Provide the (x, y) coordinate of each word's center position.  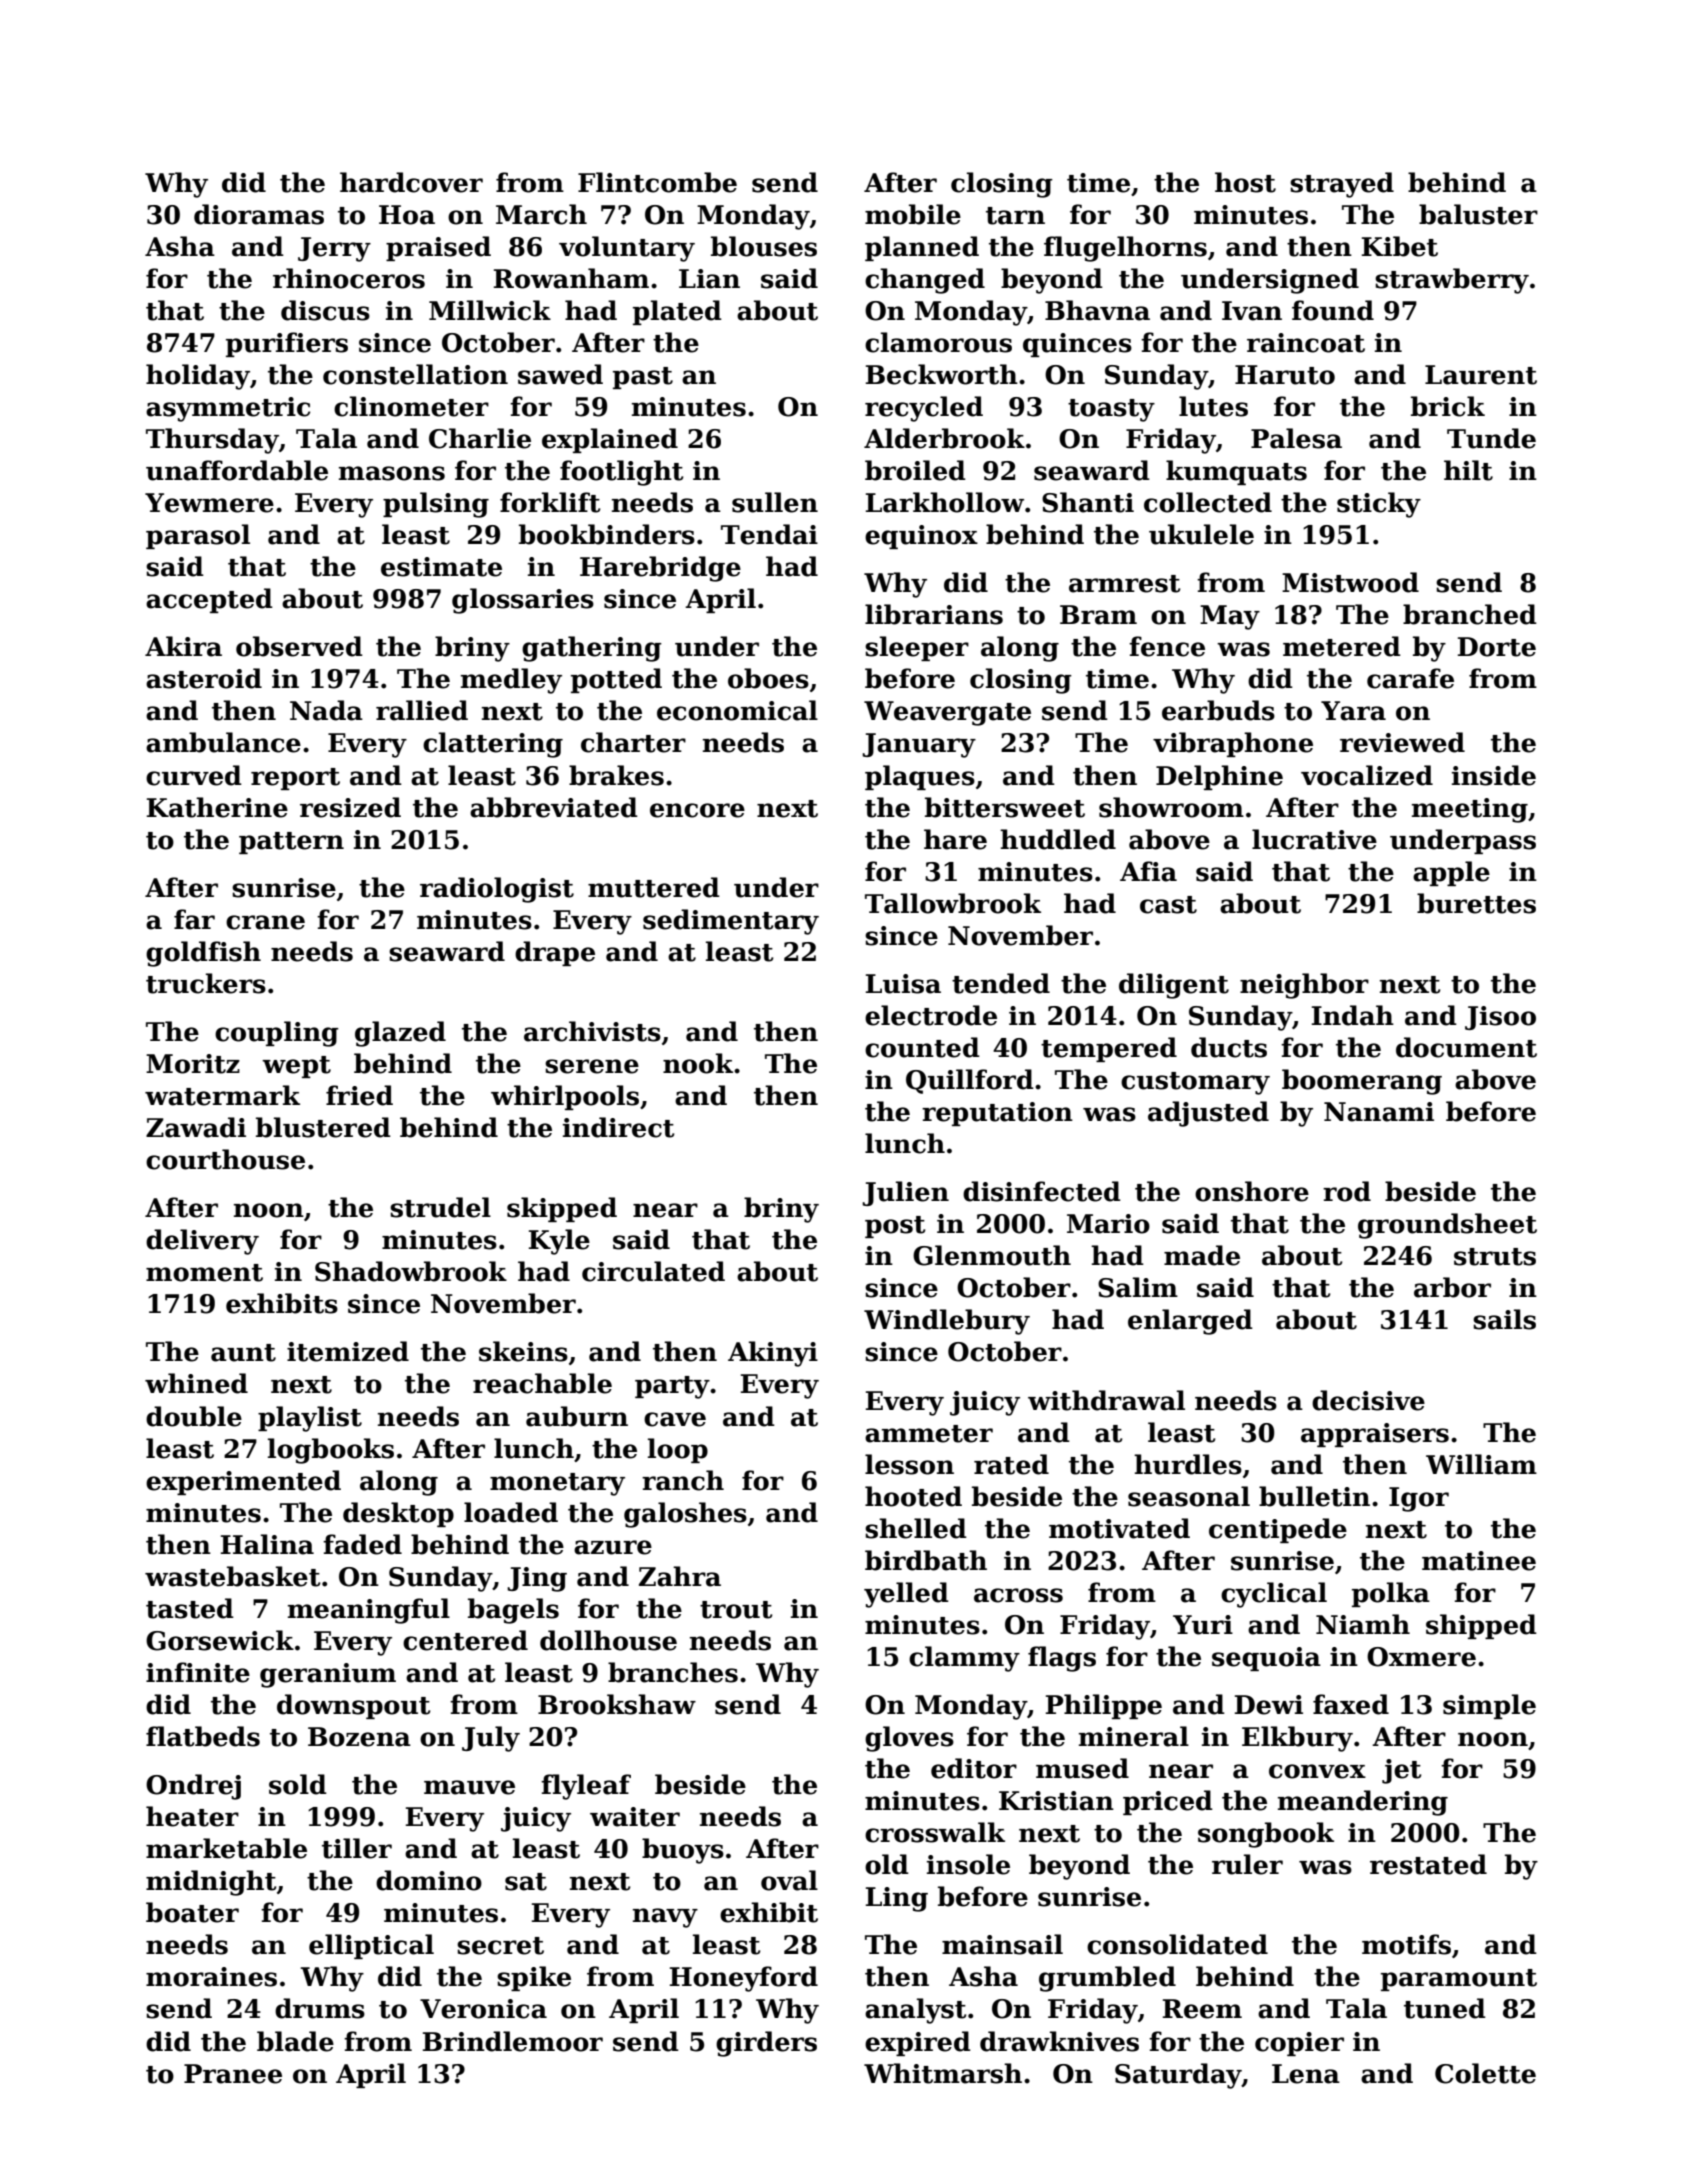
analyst (916, 2011)
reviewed (1402, 742)
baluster (1478, 214)
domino (429, 1880)
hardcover (411, 182)
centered (465, 1640)
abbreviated (554, 807)
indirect (619, 1127)
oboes (768, 678)
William (1481, 1464)
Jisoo (1500, 1018)
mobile (913, 214)
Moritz (193, 1064)
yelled (906, 1595)
